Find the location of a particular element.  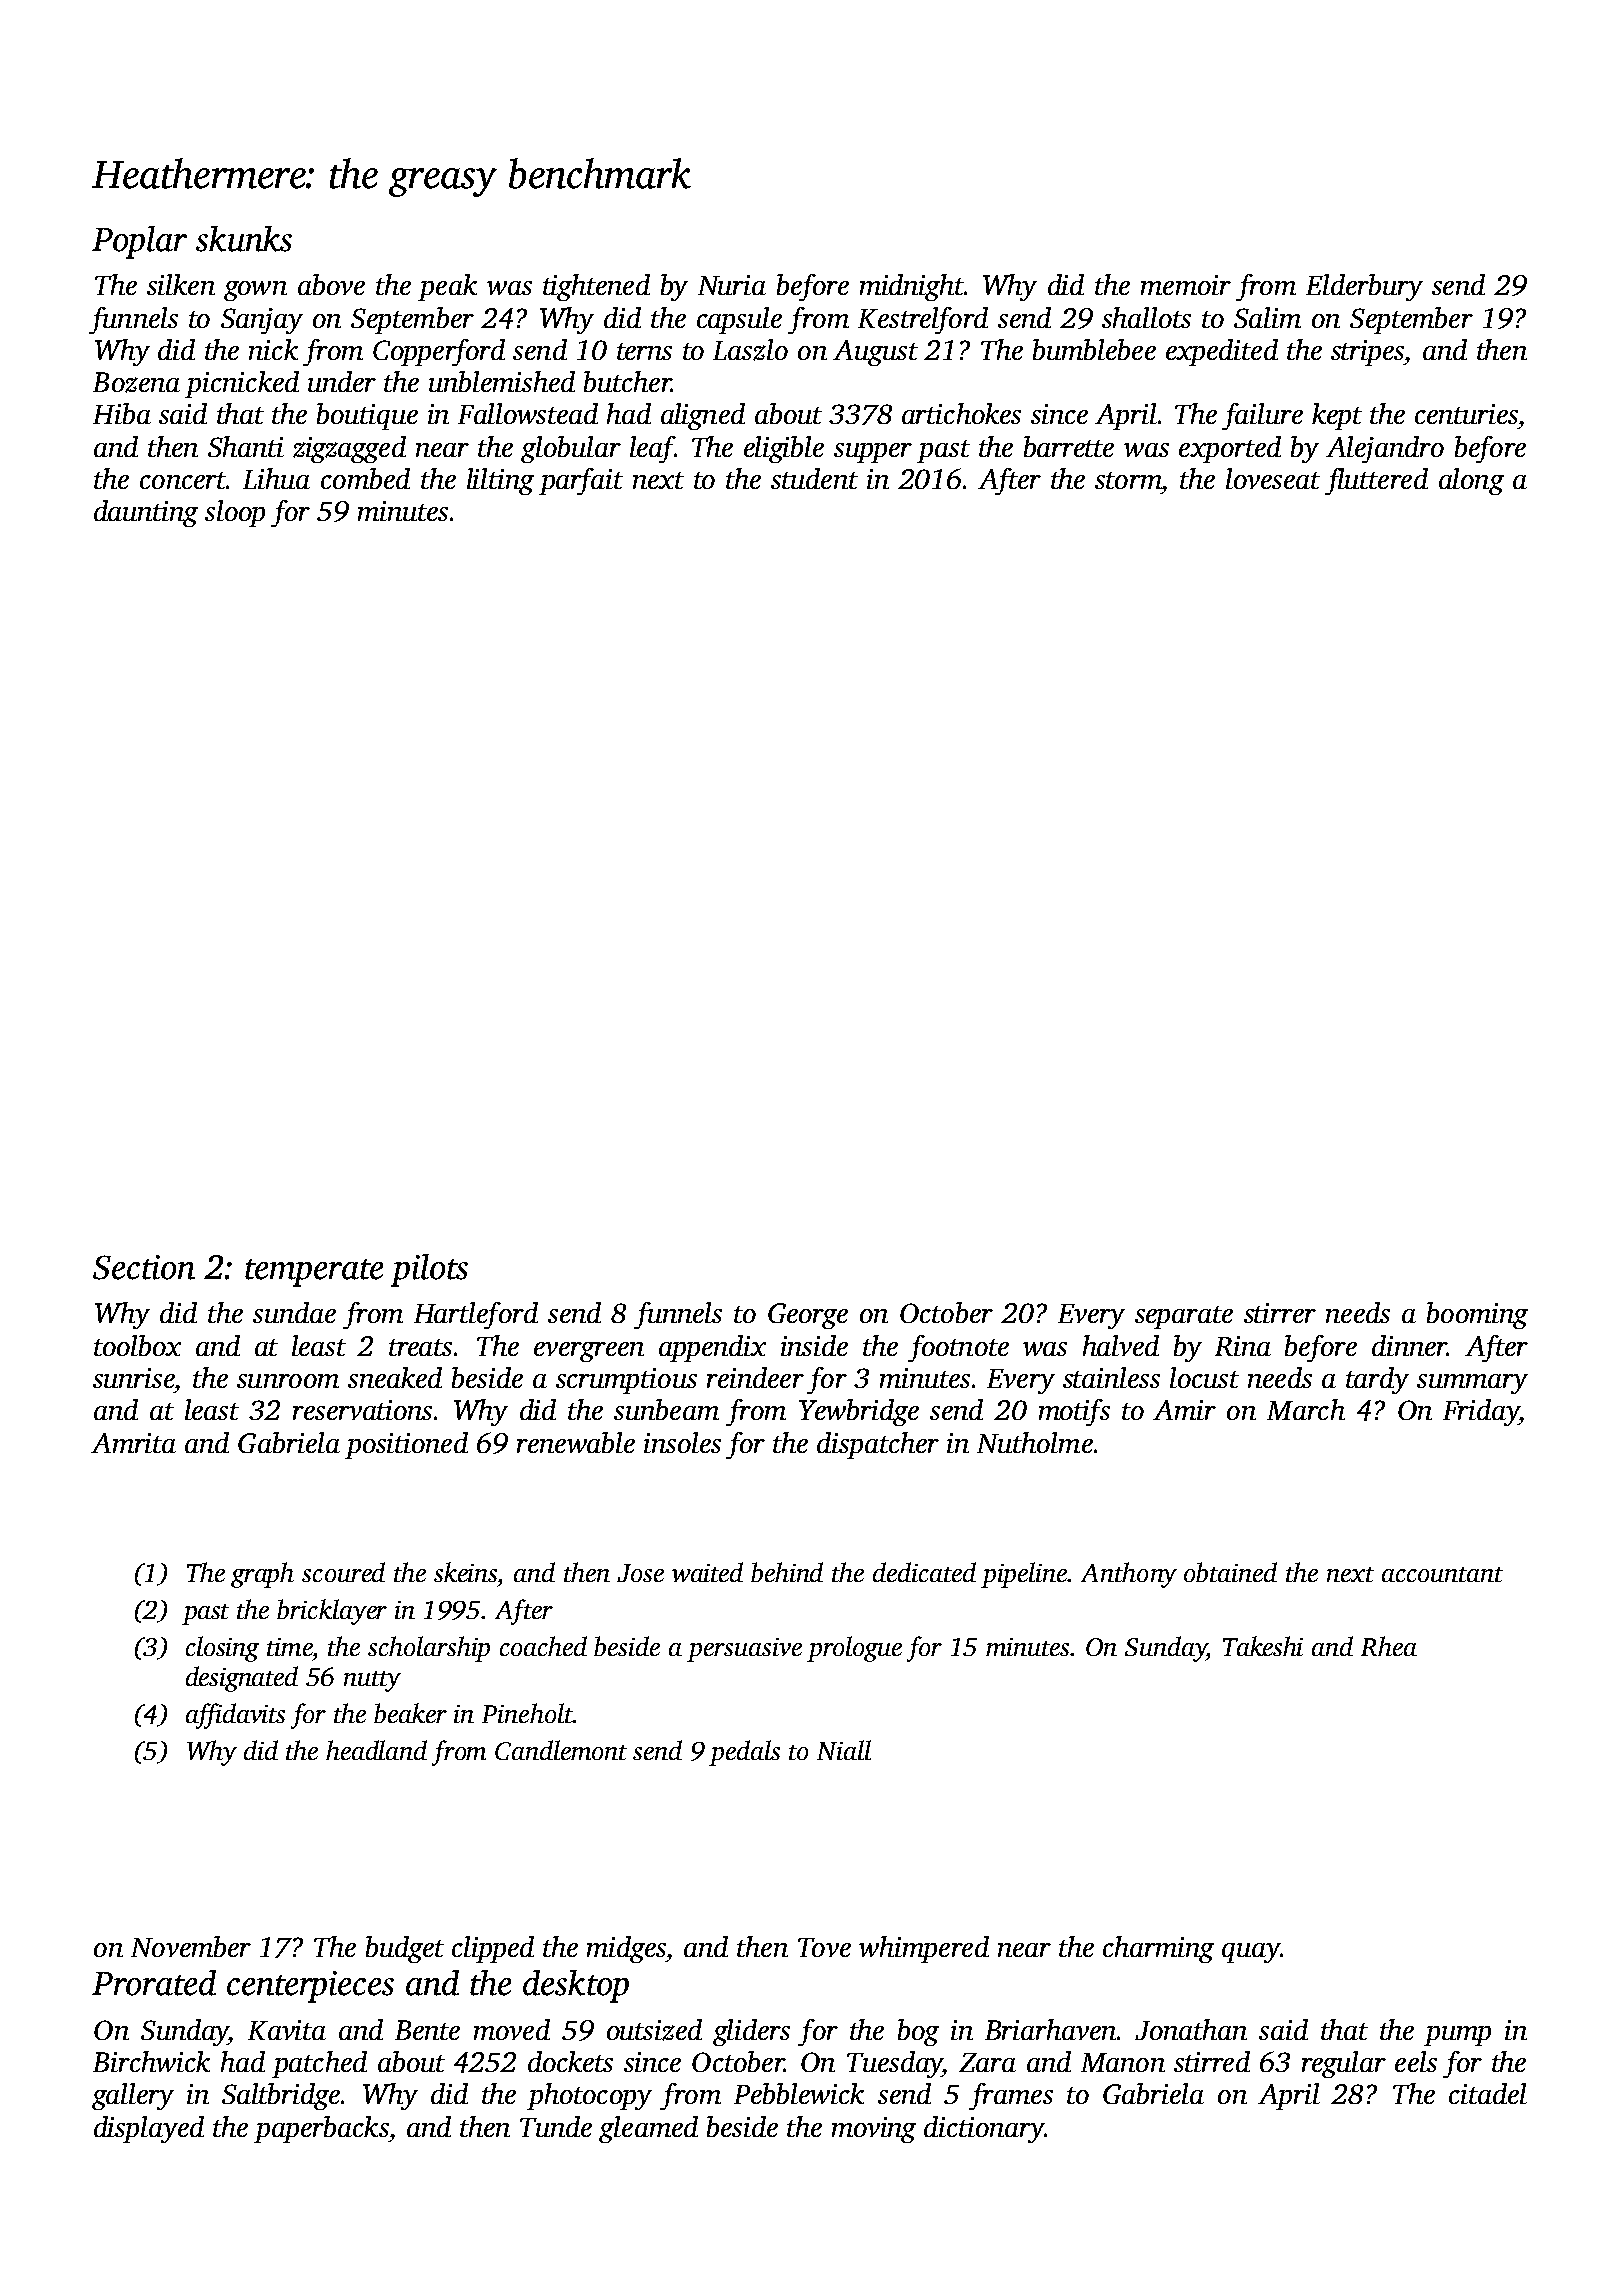

midnight is located at coordinates (912, 287).
